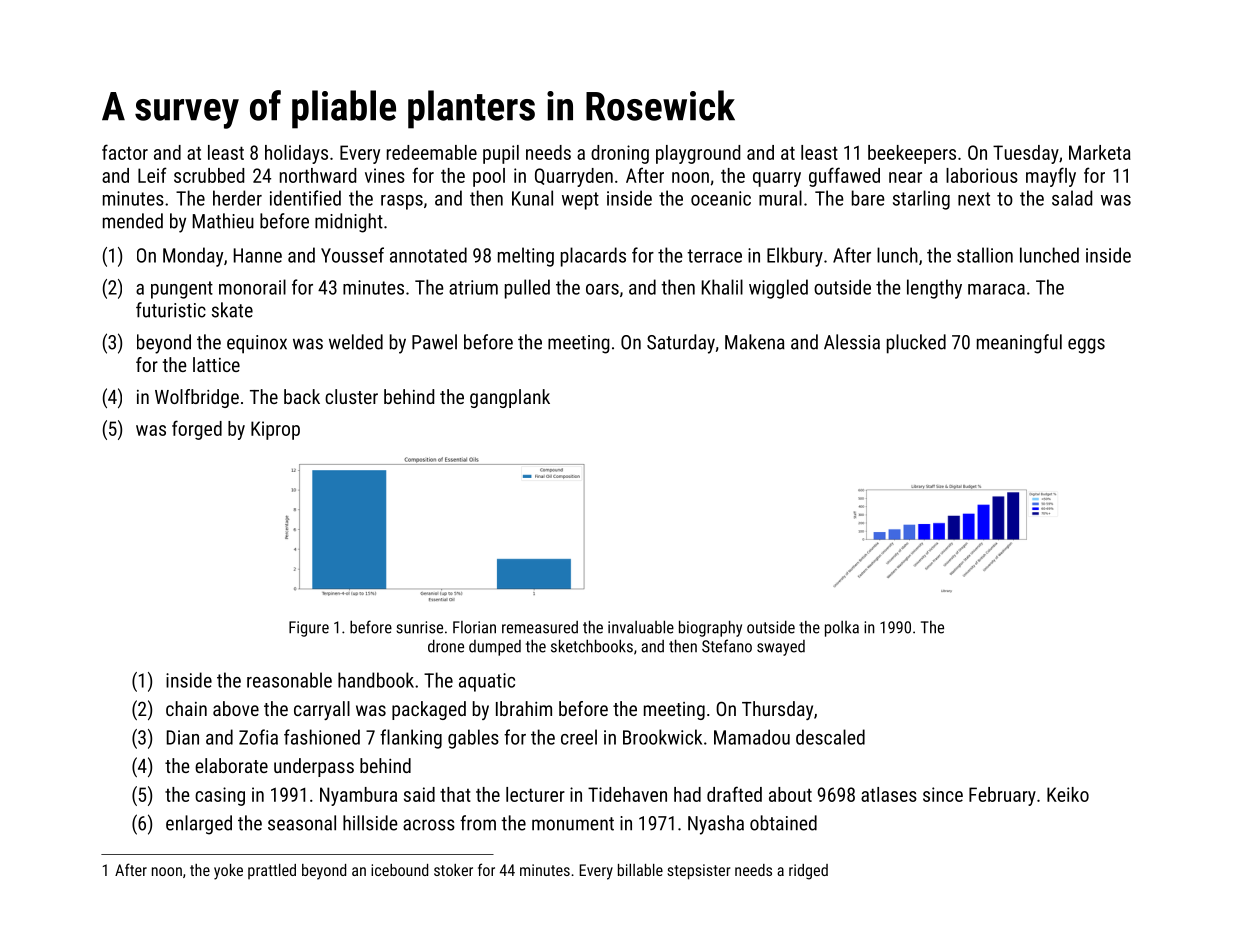 The width and height of the screenshot is (1233, 952). What do you see at coordinates (186, 708) in the screenshot?
I see `chain` at bounding box center [186, 708].
